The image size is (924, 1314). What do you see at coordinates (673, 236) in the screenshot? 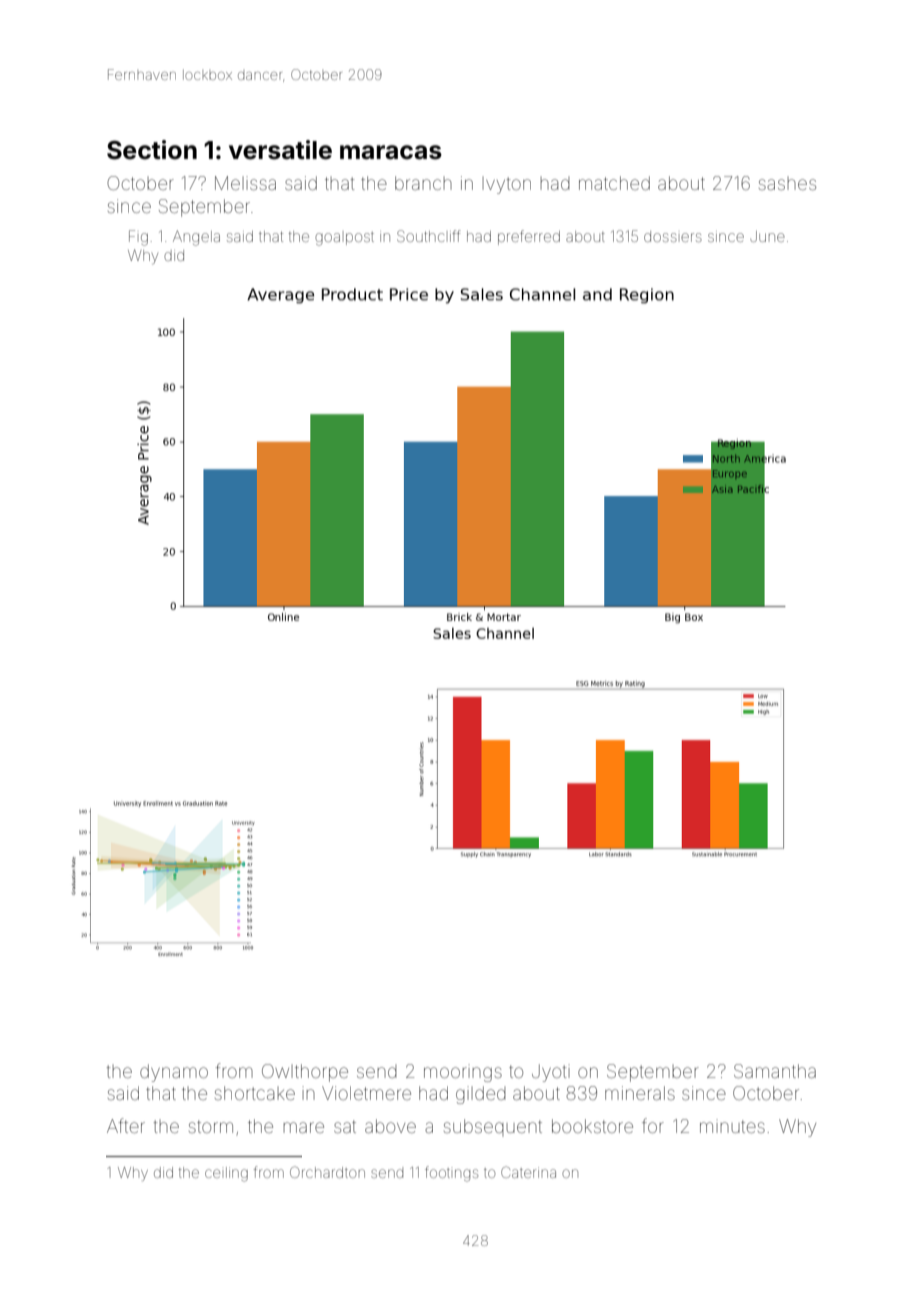
I see `dossiers` at bounding box center [673, 236].
